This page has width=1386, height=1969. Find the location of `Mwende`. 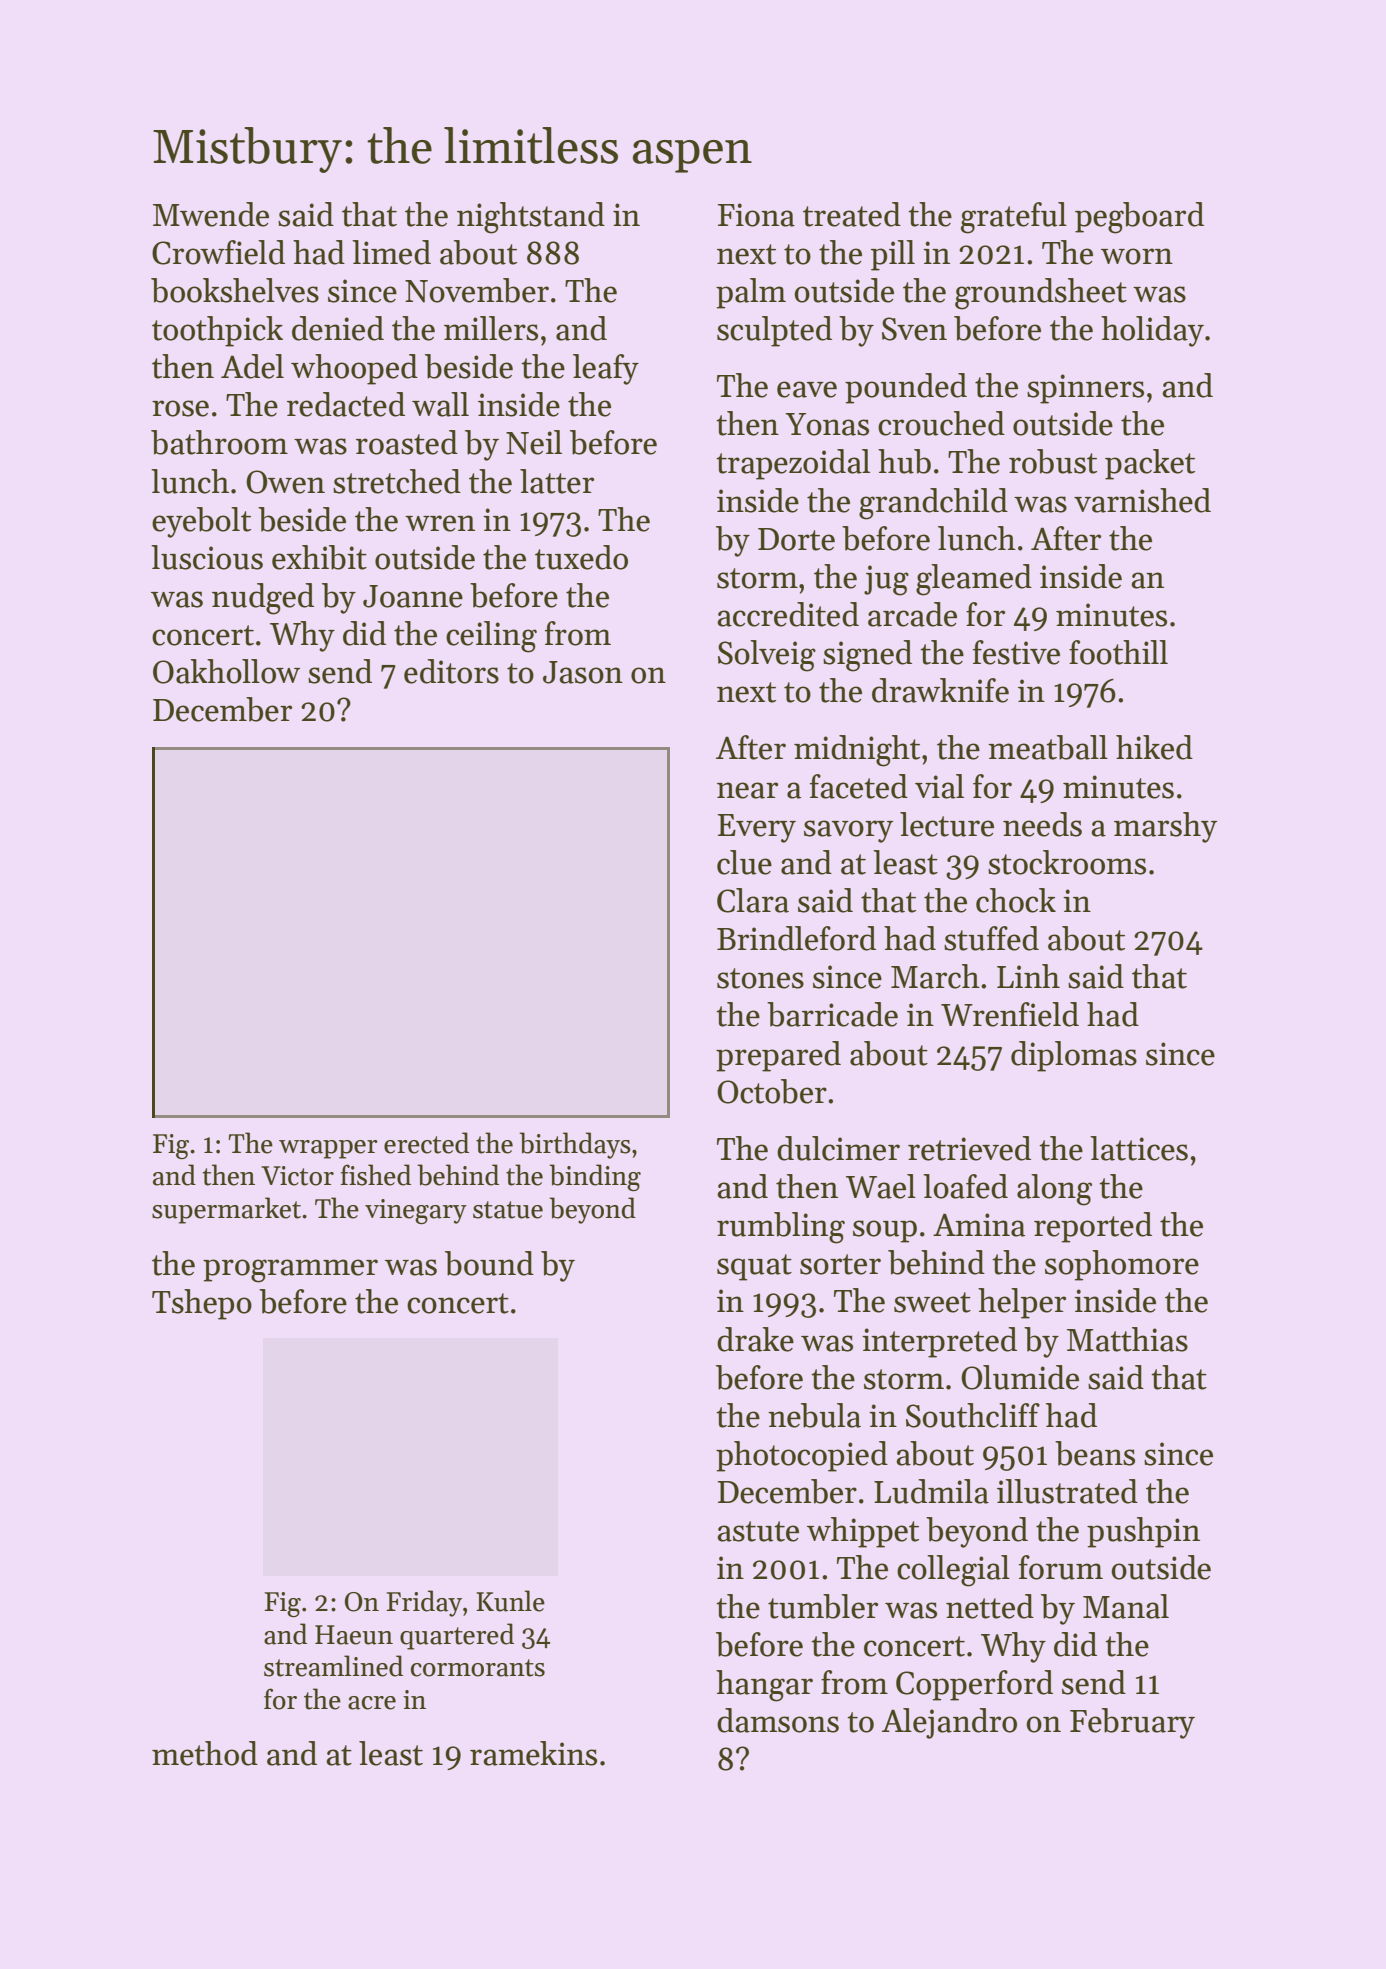

Mwende is located at coordinates (211, 214).
